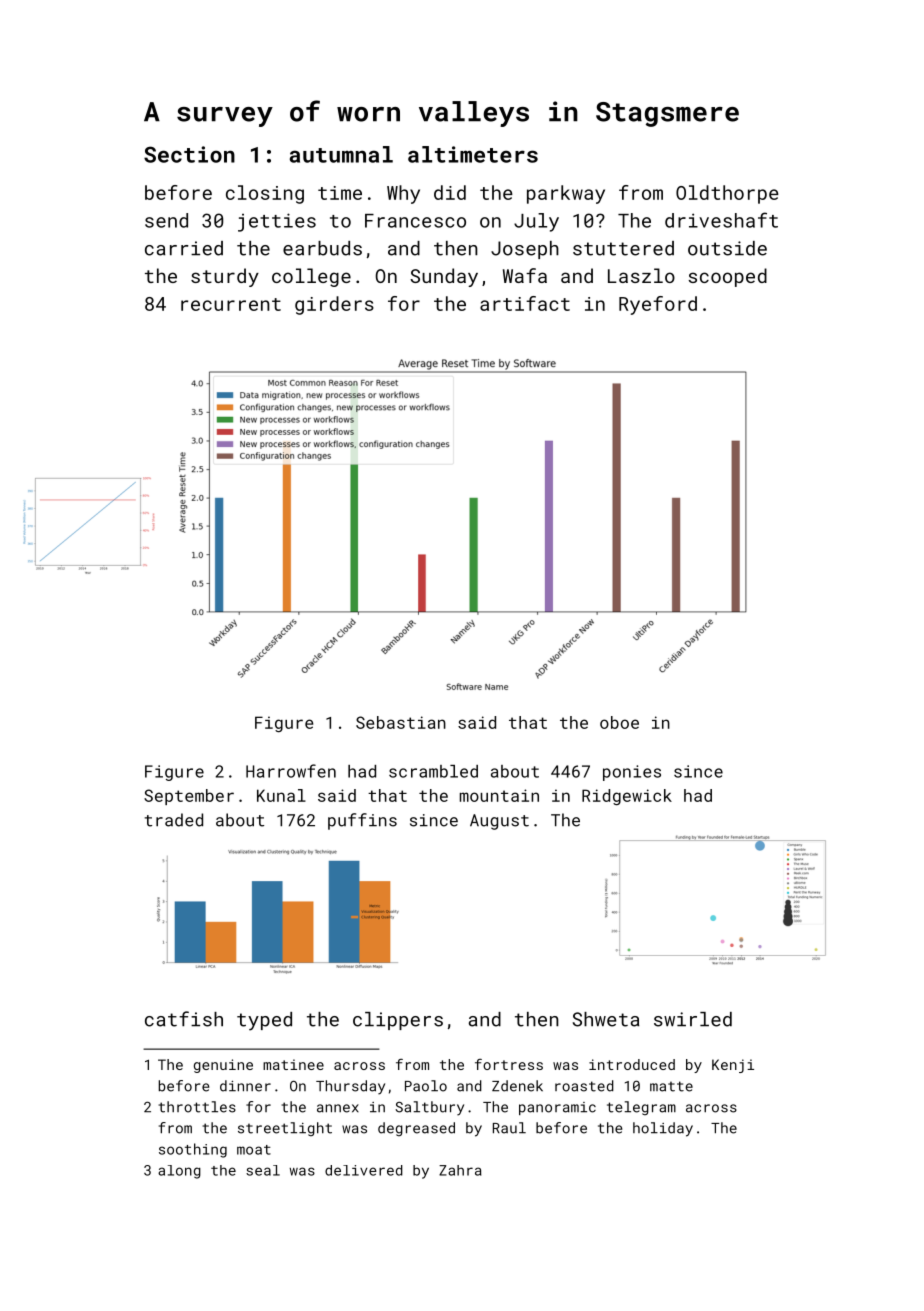 Image resolution: width=924 pixels, height=1311 pixels. I want to click on typed, so click(264, 1021).
